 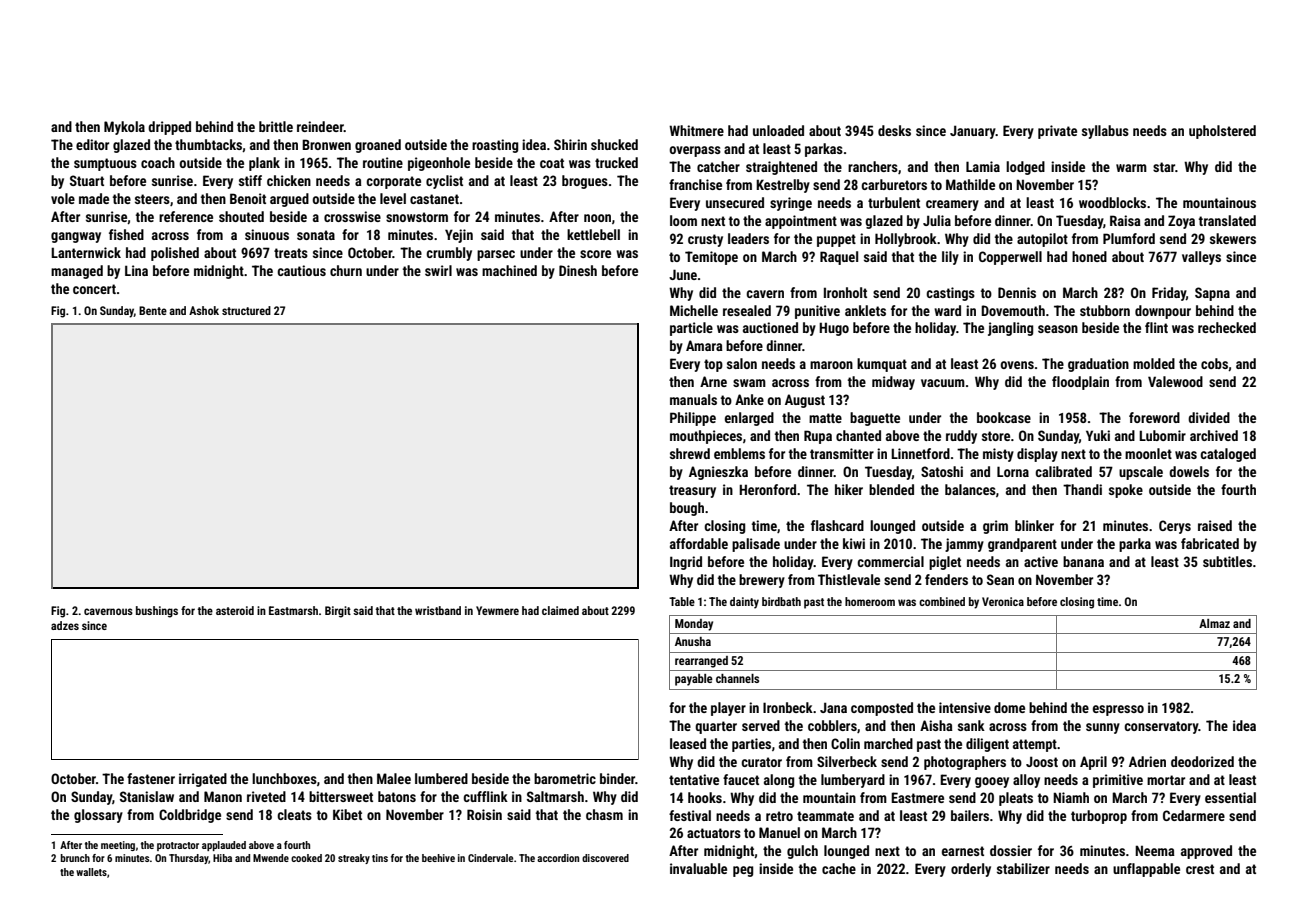 I want to click on structured, so click(x=246, y=310).
